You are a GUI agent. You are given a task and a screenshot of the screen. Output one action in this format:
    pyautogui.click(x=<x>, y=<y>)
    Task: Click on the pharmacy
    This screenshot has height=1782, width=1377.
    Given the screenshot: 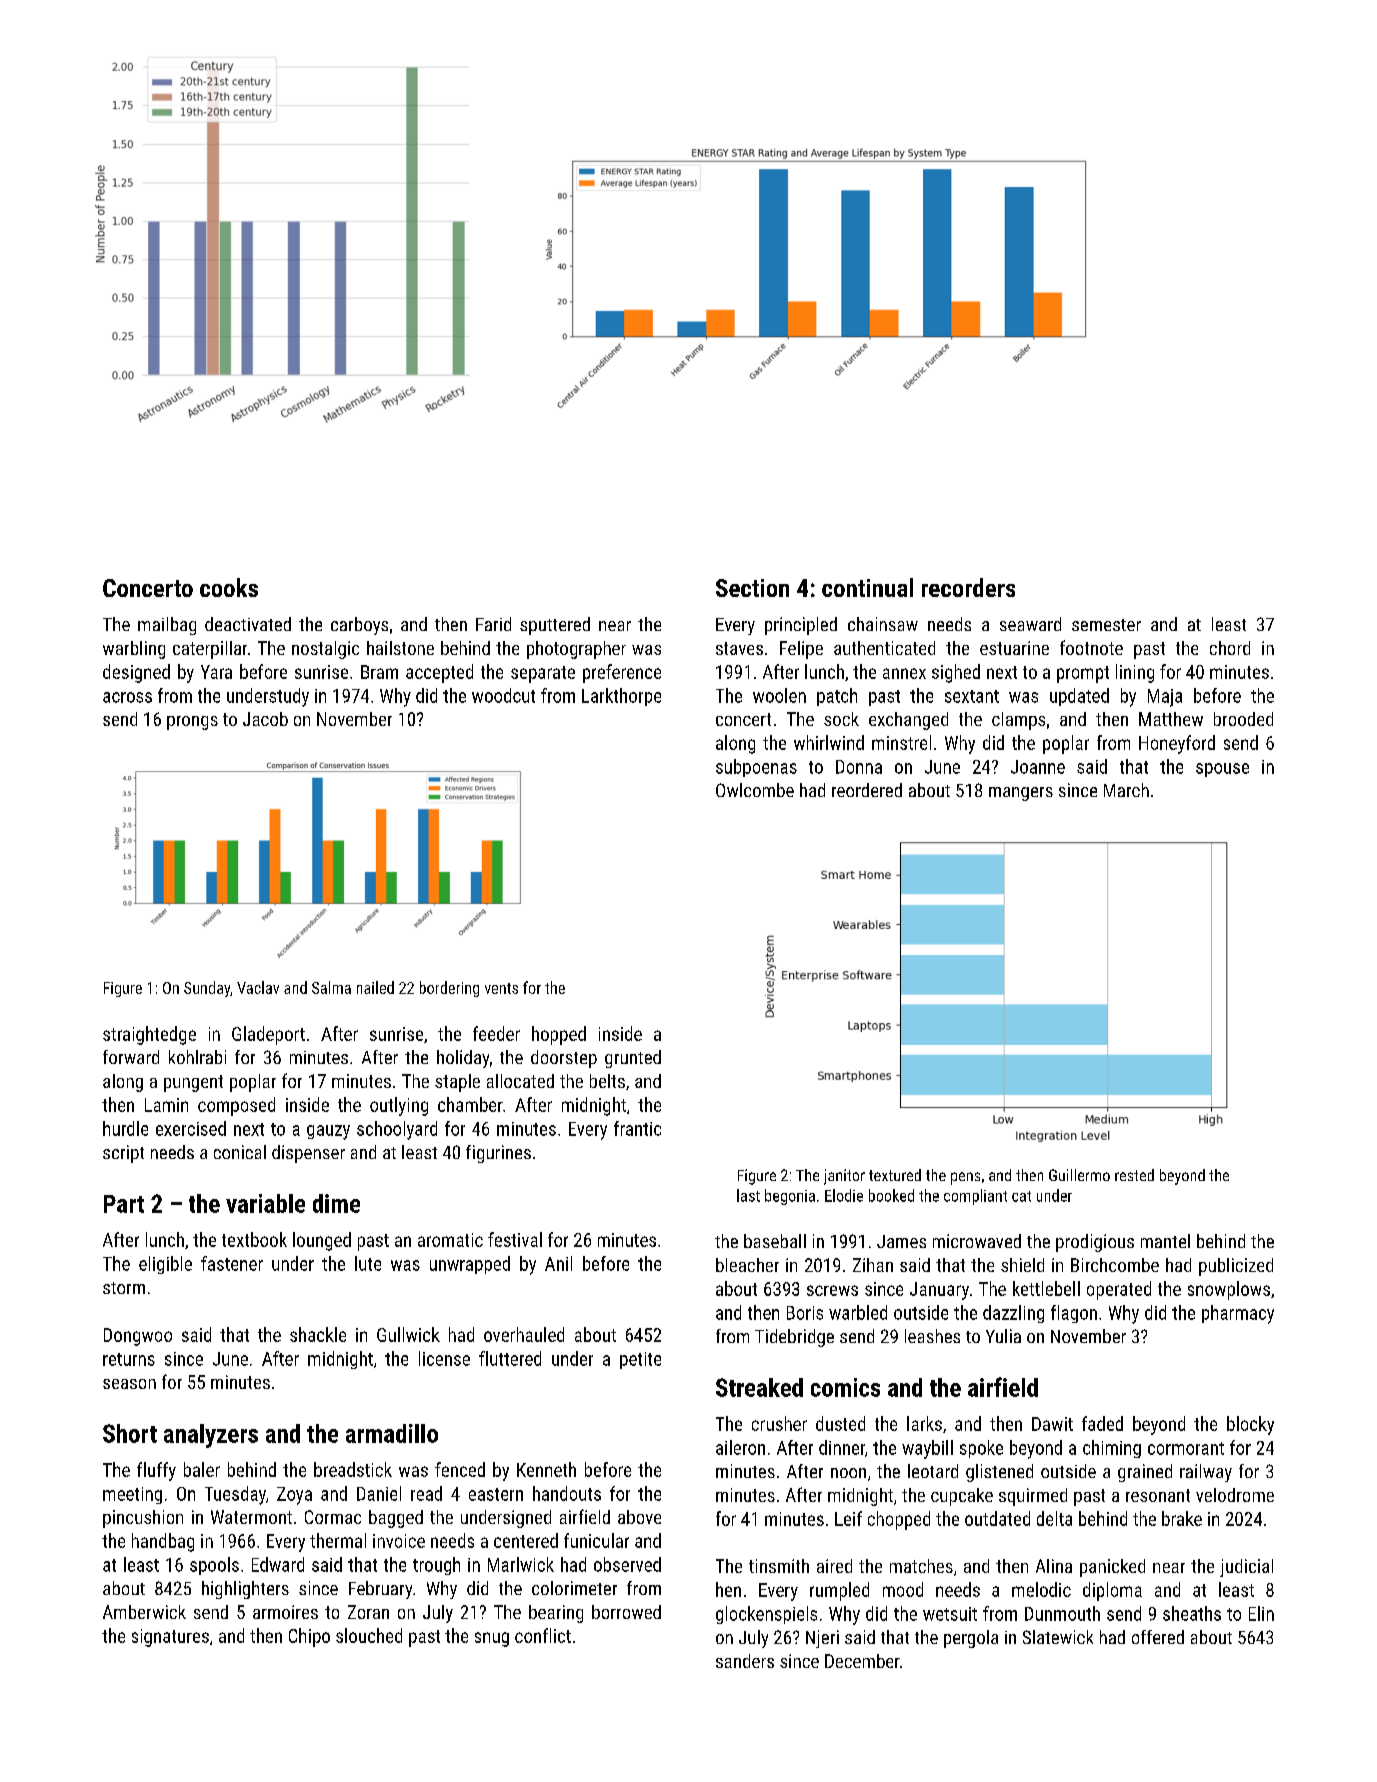 What is the action you would take?
    pyautogui.click(x=1238, y=1314)
